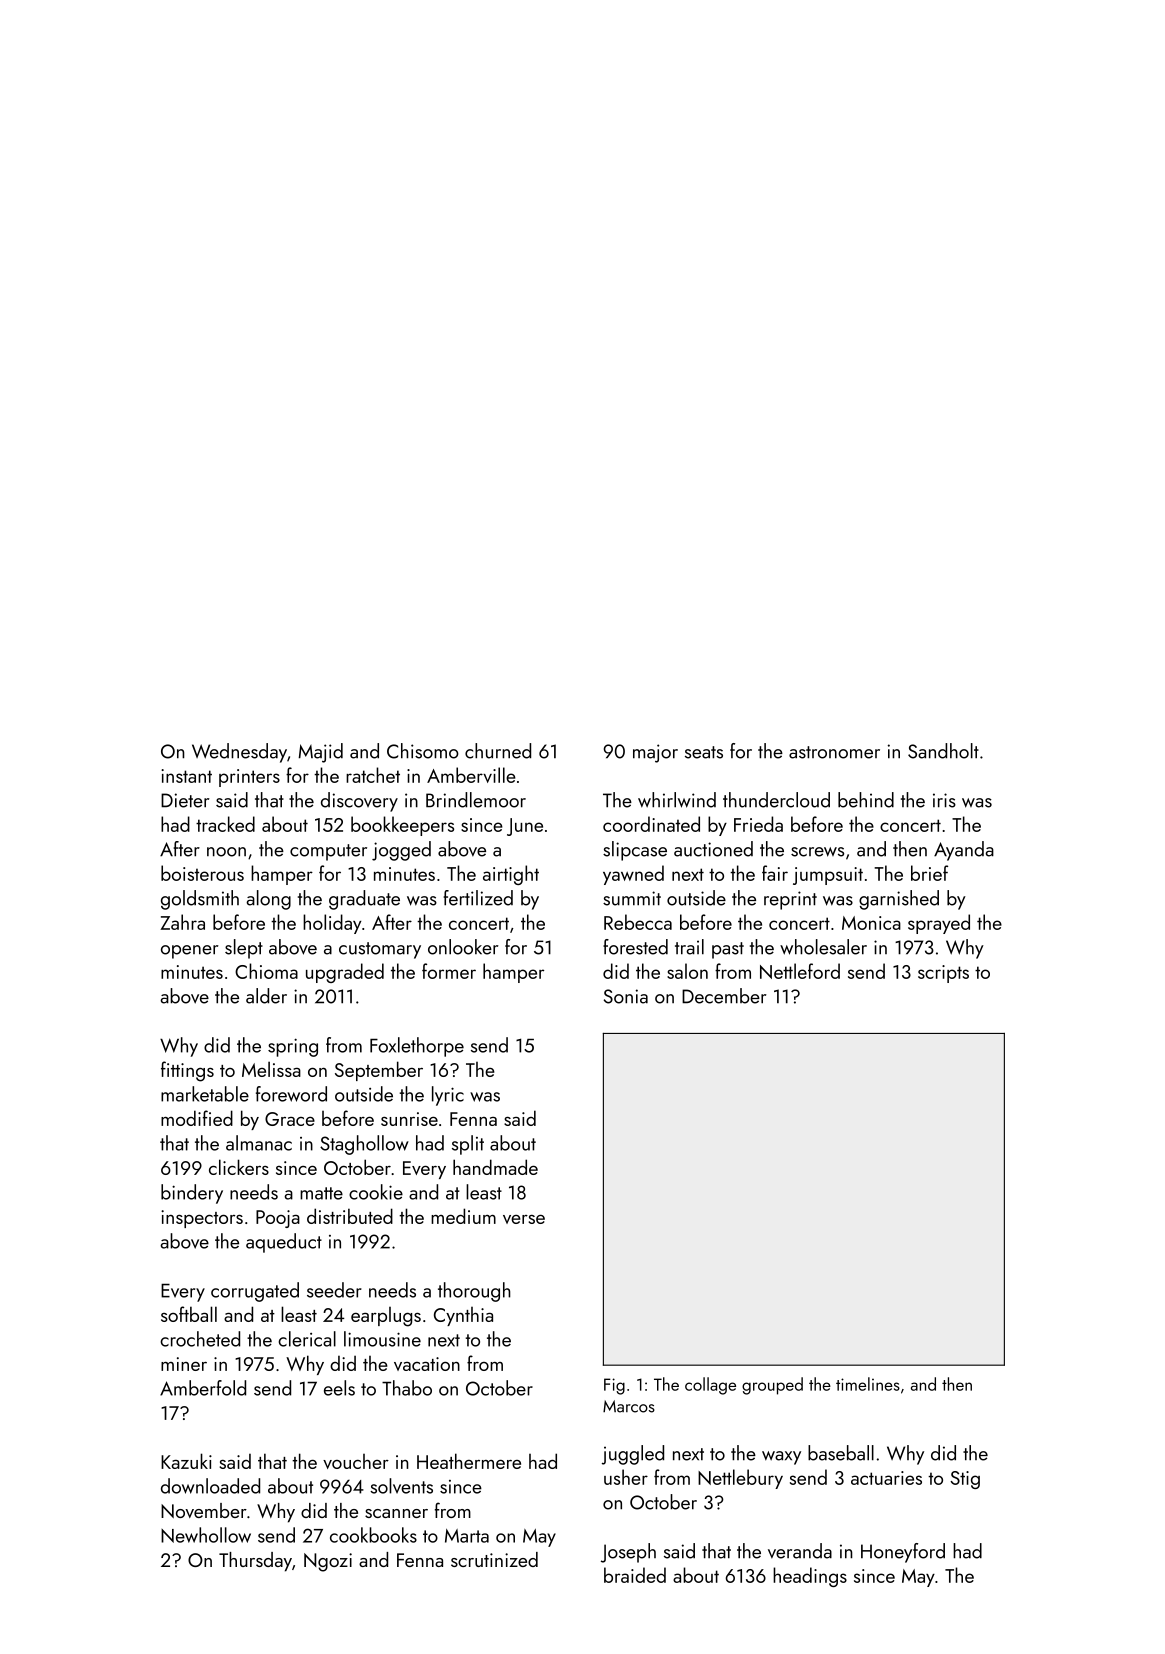 The height and width of the page is (1654, 1165). I want to click on Thursday, so click(255, 1562).
